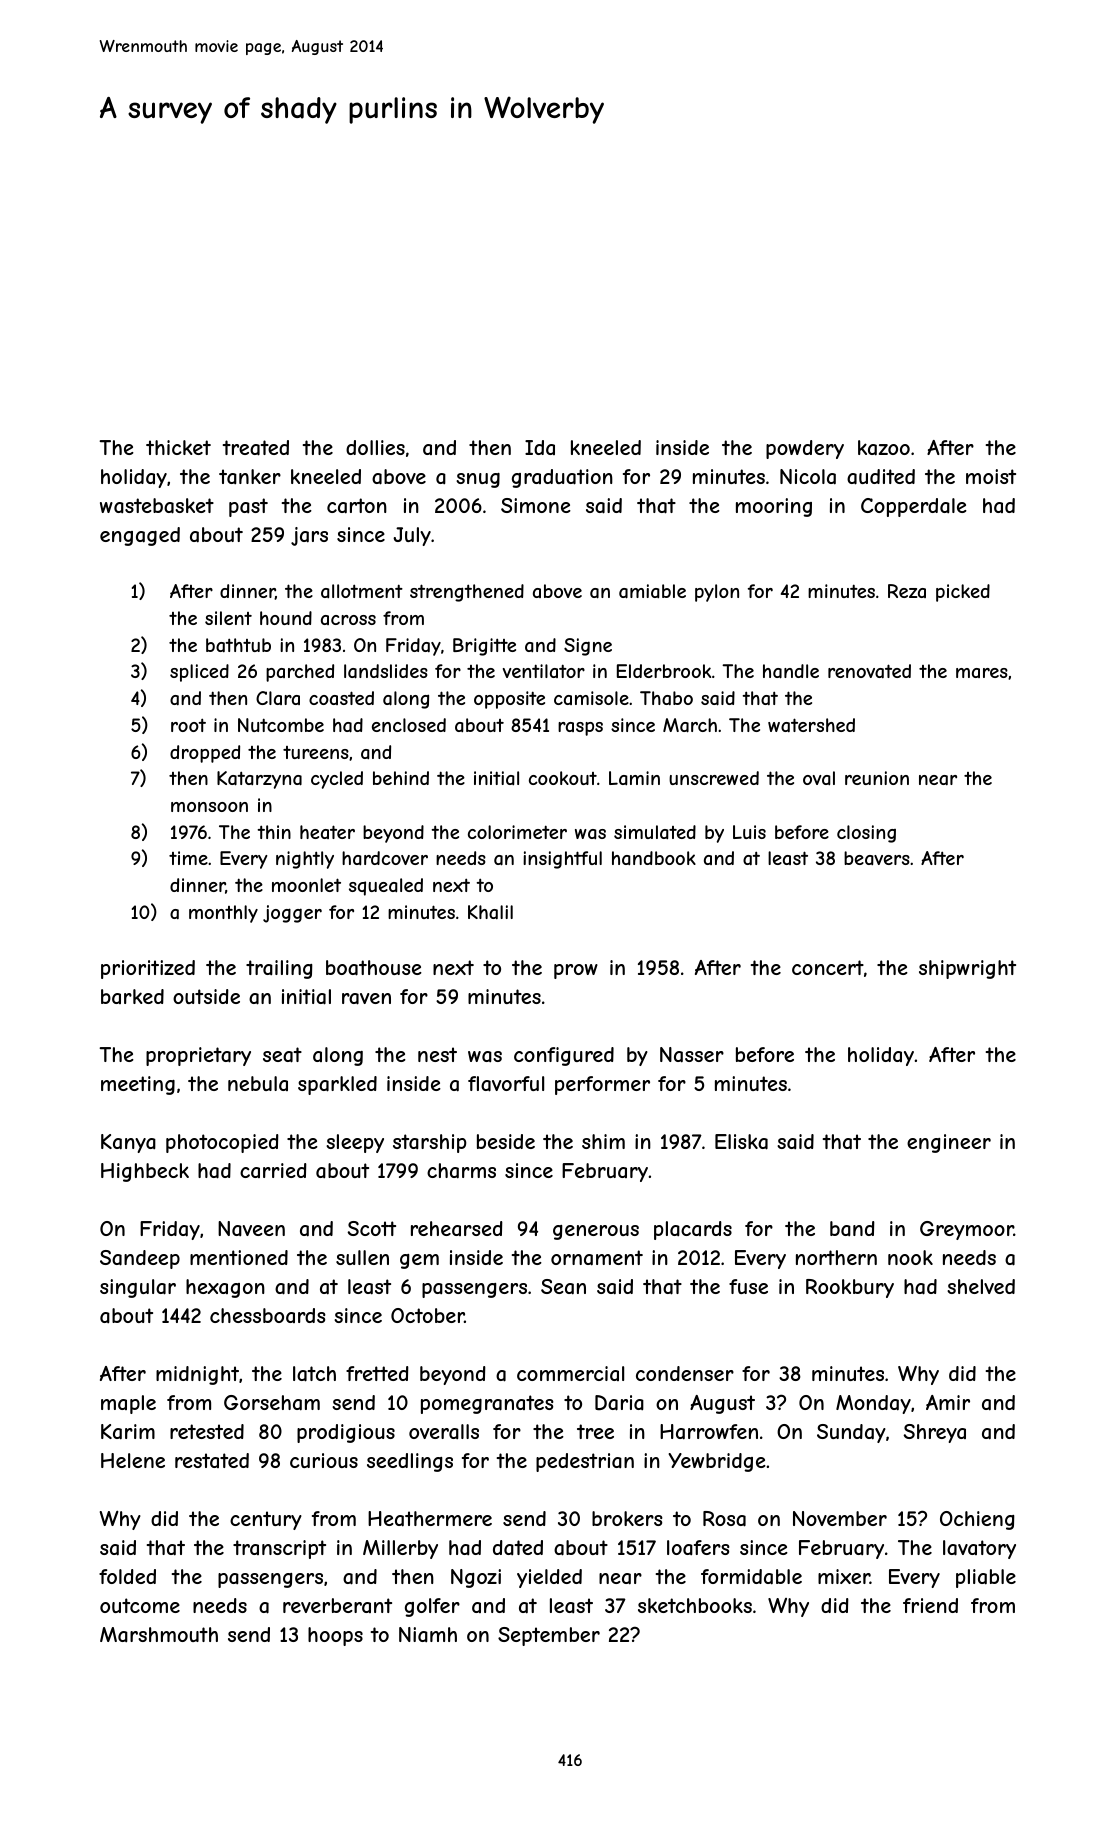 The image size is (1116, 1838). What do you see at coordinates (549, 1636) in the image?
I see `September` at bounding box center [549, 1636].
